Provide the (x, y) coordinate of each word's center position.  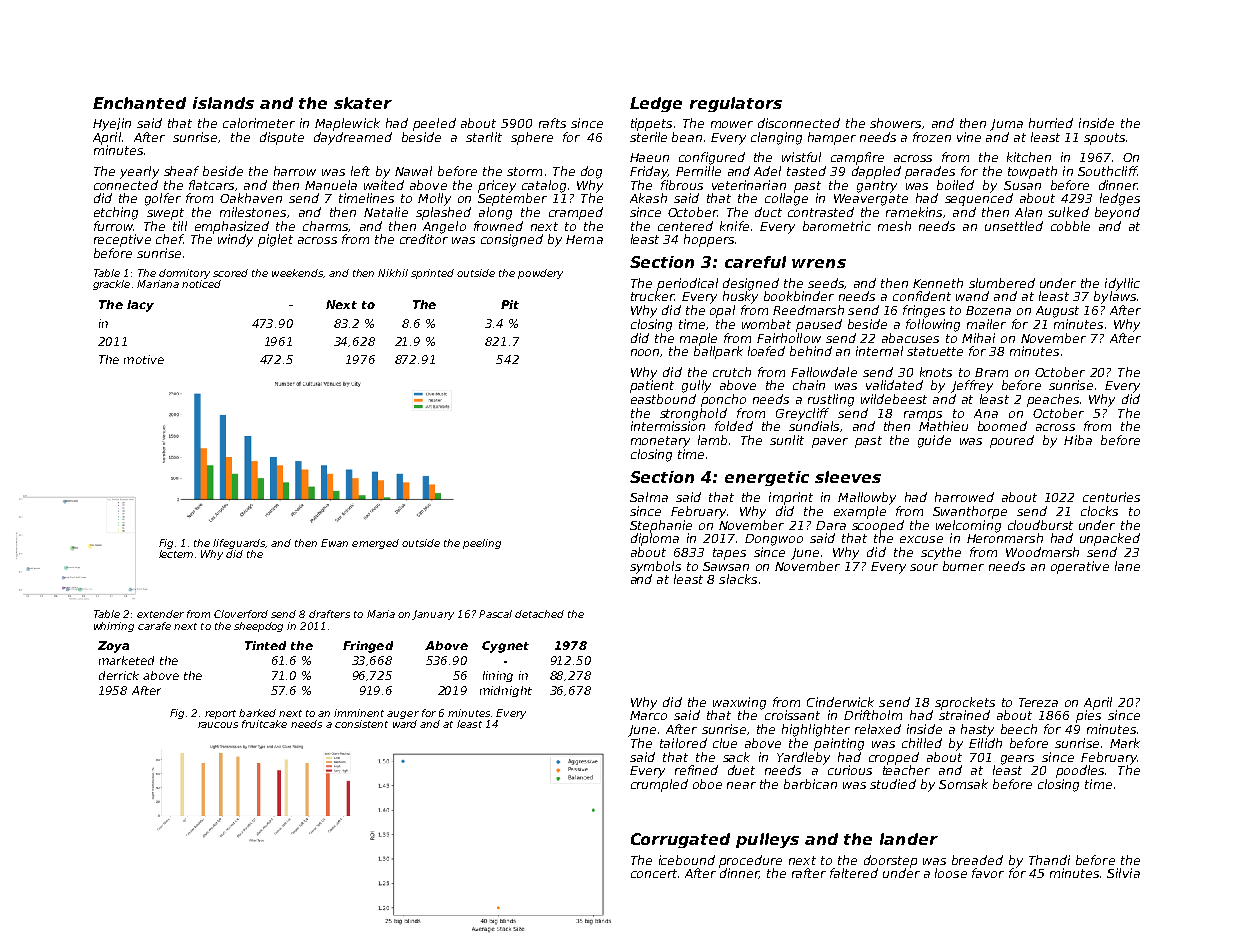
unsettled (1014, 226)
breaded (977, 860)
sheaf (181, 171)
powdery (540, 274)
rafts (552, 123)
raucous (218, 725)
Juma (1006, 125)
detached (539, 614)
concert (654, 873)
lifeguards (239, 544)
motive (144, 359)
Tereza (1038, 702)
